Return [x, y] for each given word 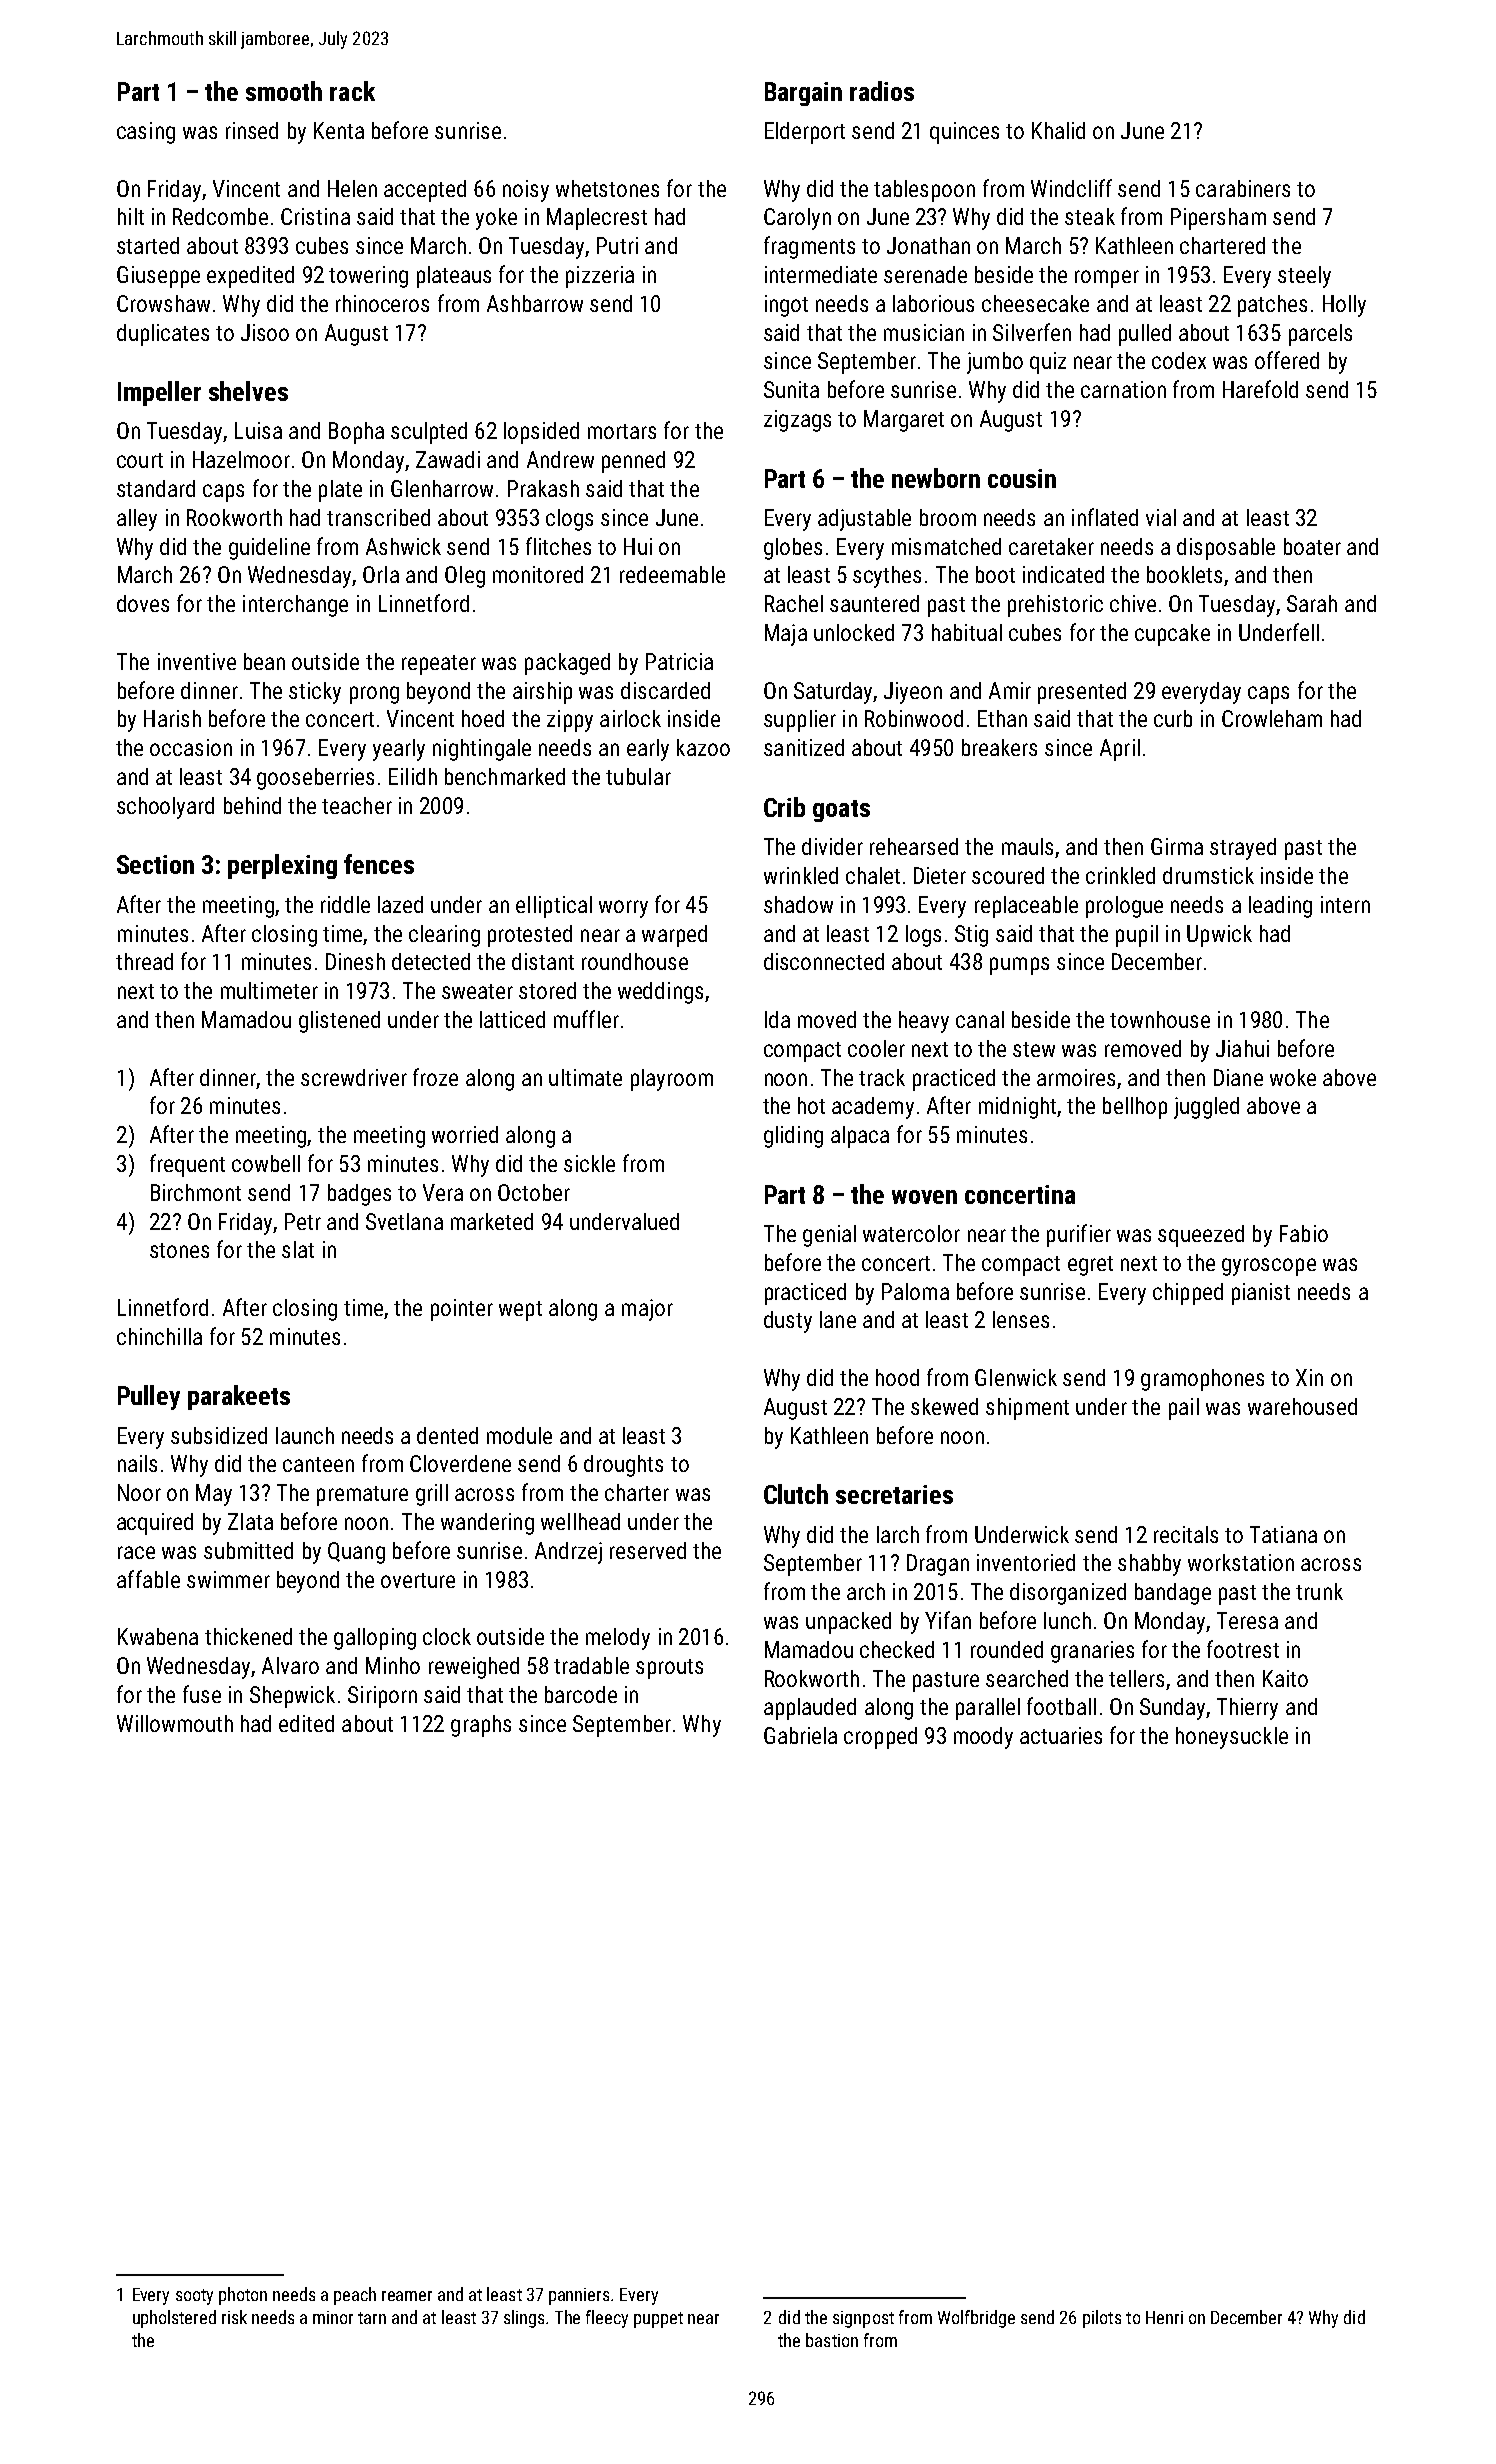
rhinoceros [382, 303]
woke [1293, 1077]
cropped [880, 1738]
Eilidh [413, 776]
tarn [372, 2318]
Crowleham [1272, 718]
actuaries [1061, 1735]
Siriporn [382, 1697]
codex [1179, 360]
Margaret [904, 421]
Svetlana [404, 1221]
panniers [579, 2296]
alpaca [860, 1137]
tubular [638, 776]
